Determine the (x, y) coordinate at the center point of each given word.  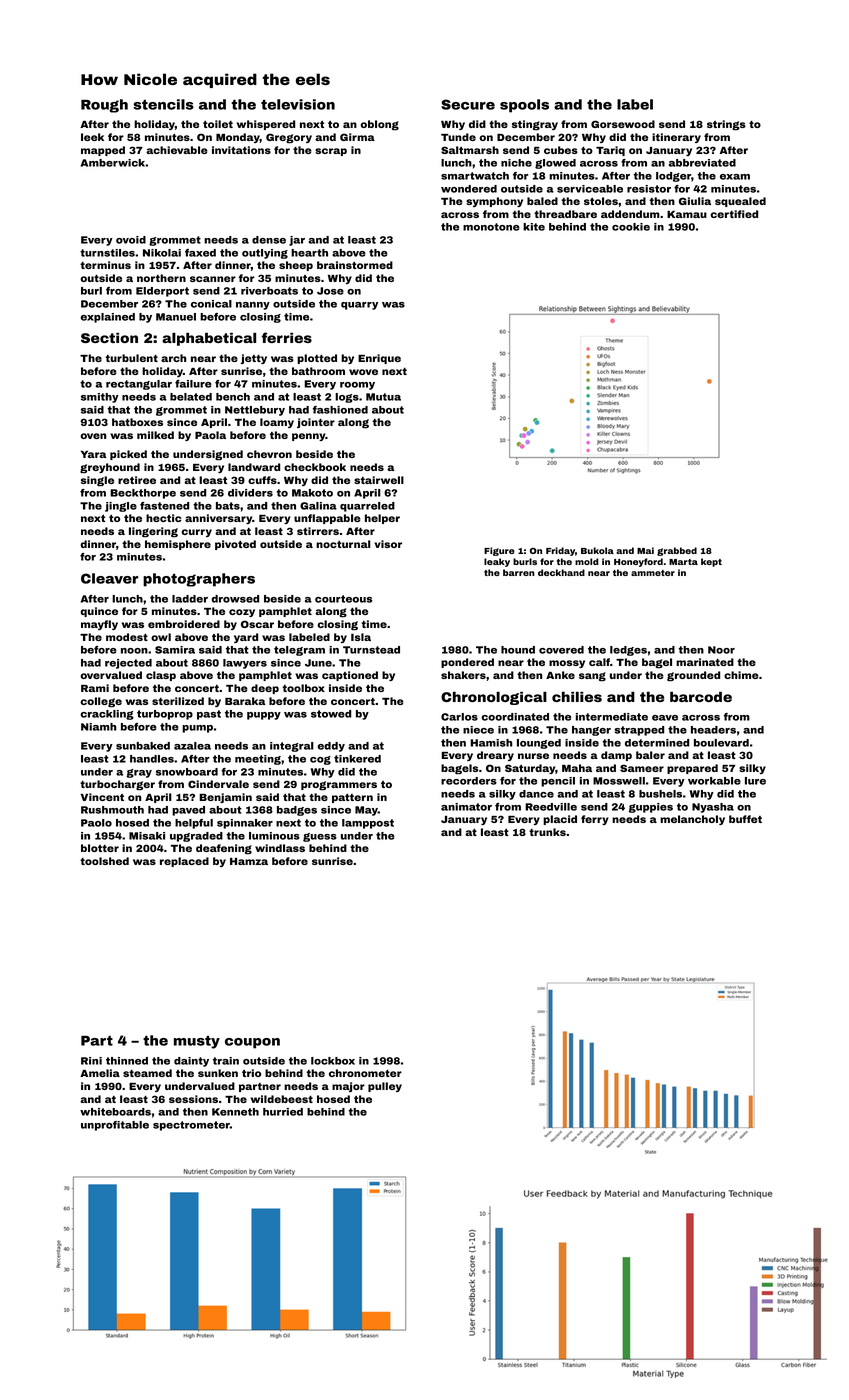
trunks (547, 832)
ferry (595, 820)
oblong (379, 125)
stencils (163, 104)
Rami (95, 688)
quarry (359, 306)
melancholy (692, 820)
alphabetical (209, 339)
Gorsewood (623, 124)
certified (734, 214)
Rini (91, 1061)
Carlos (459, 717)
